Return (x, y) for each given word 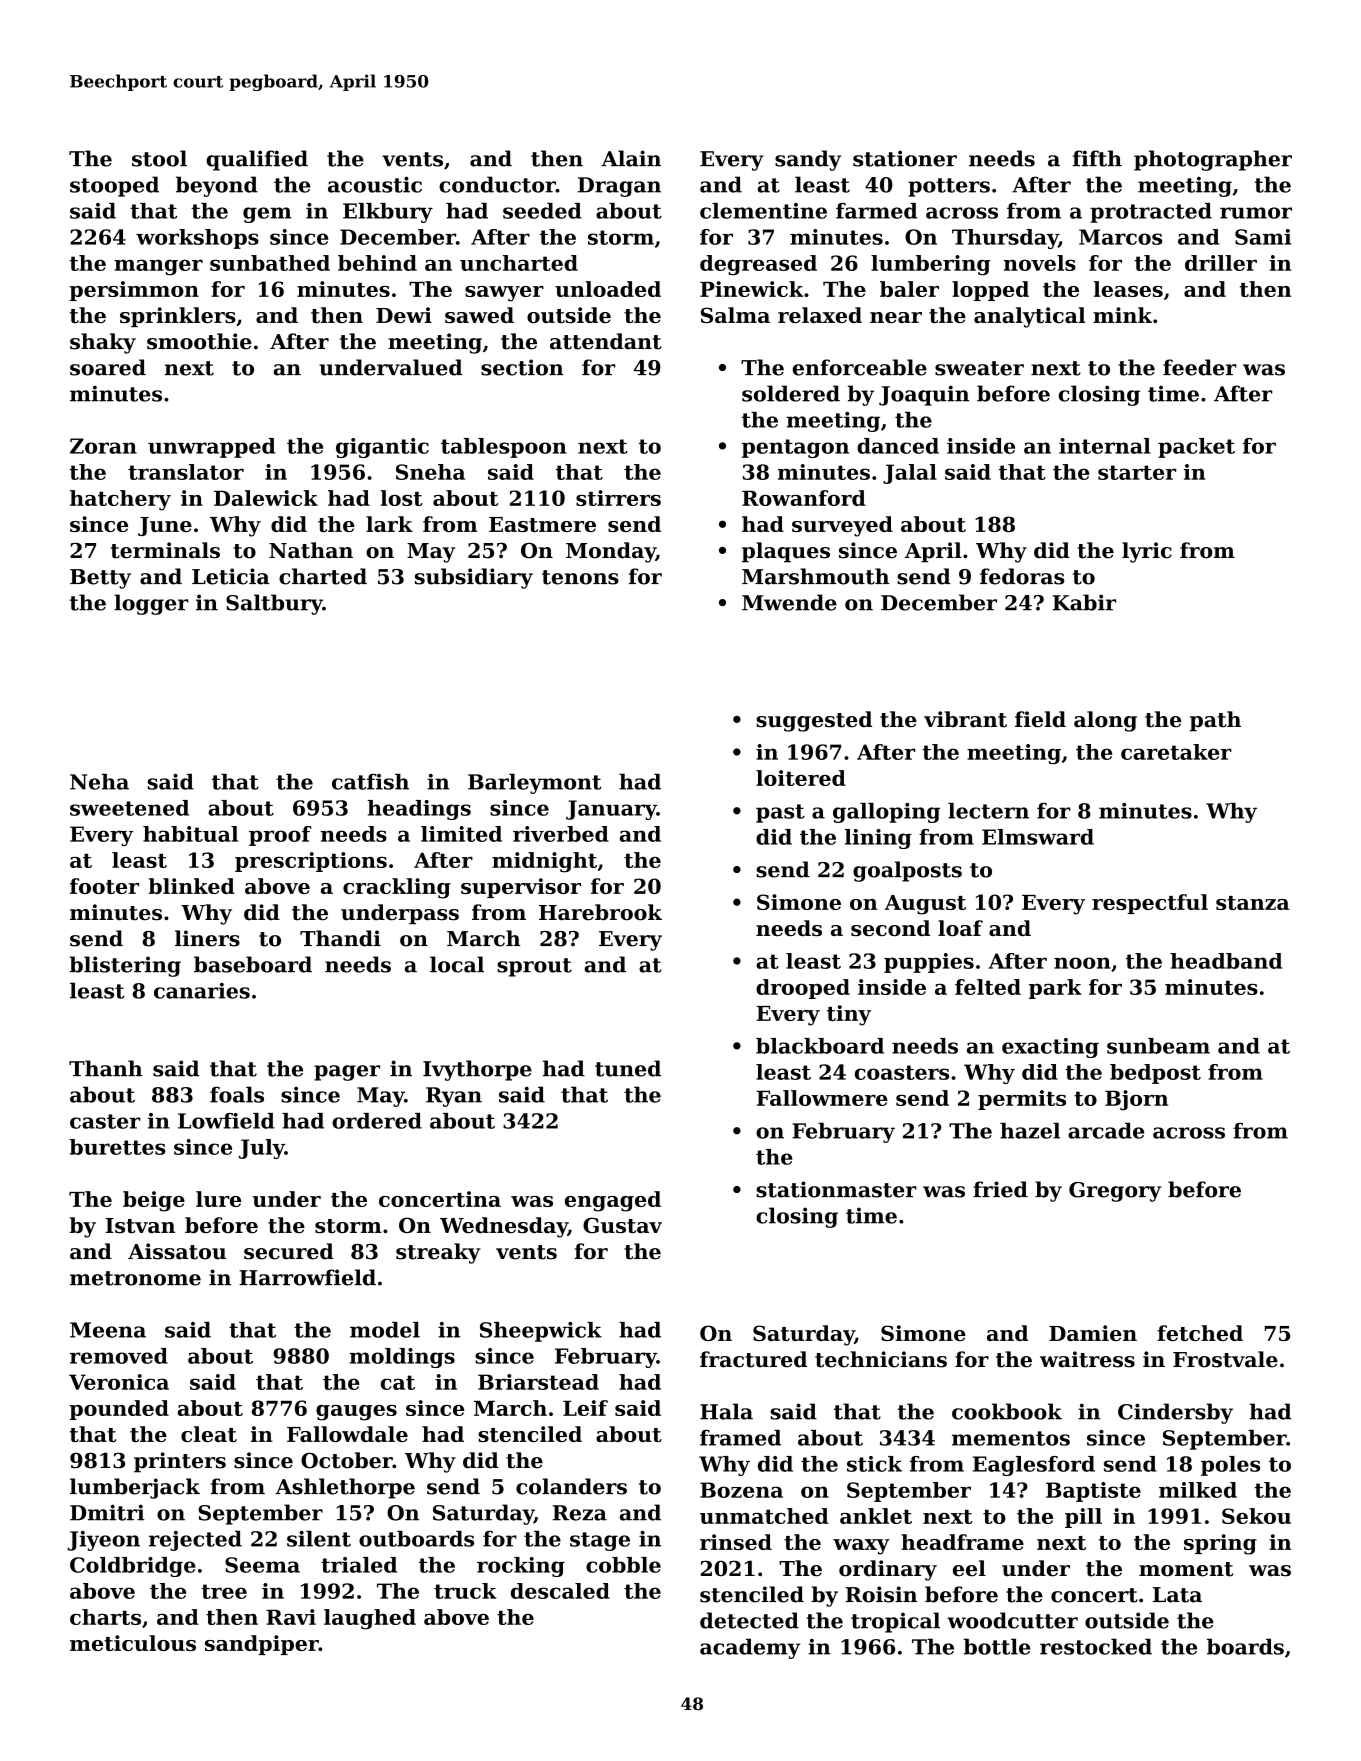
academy (750, 1648)
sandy (808, 160)
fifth (1097, 158)
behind (377, 263)
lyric (1147, 552)
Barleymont (535, 784)
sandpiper (262, 1645)
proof (280, 836)
